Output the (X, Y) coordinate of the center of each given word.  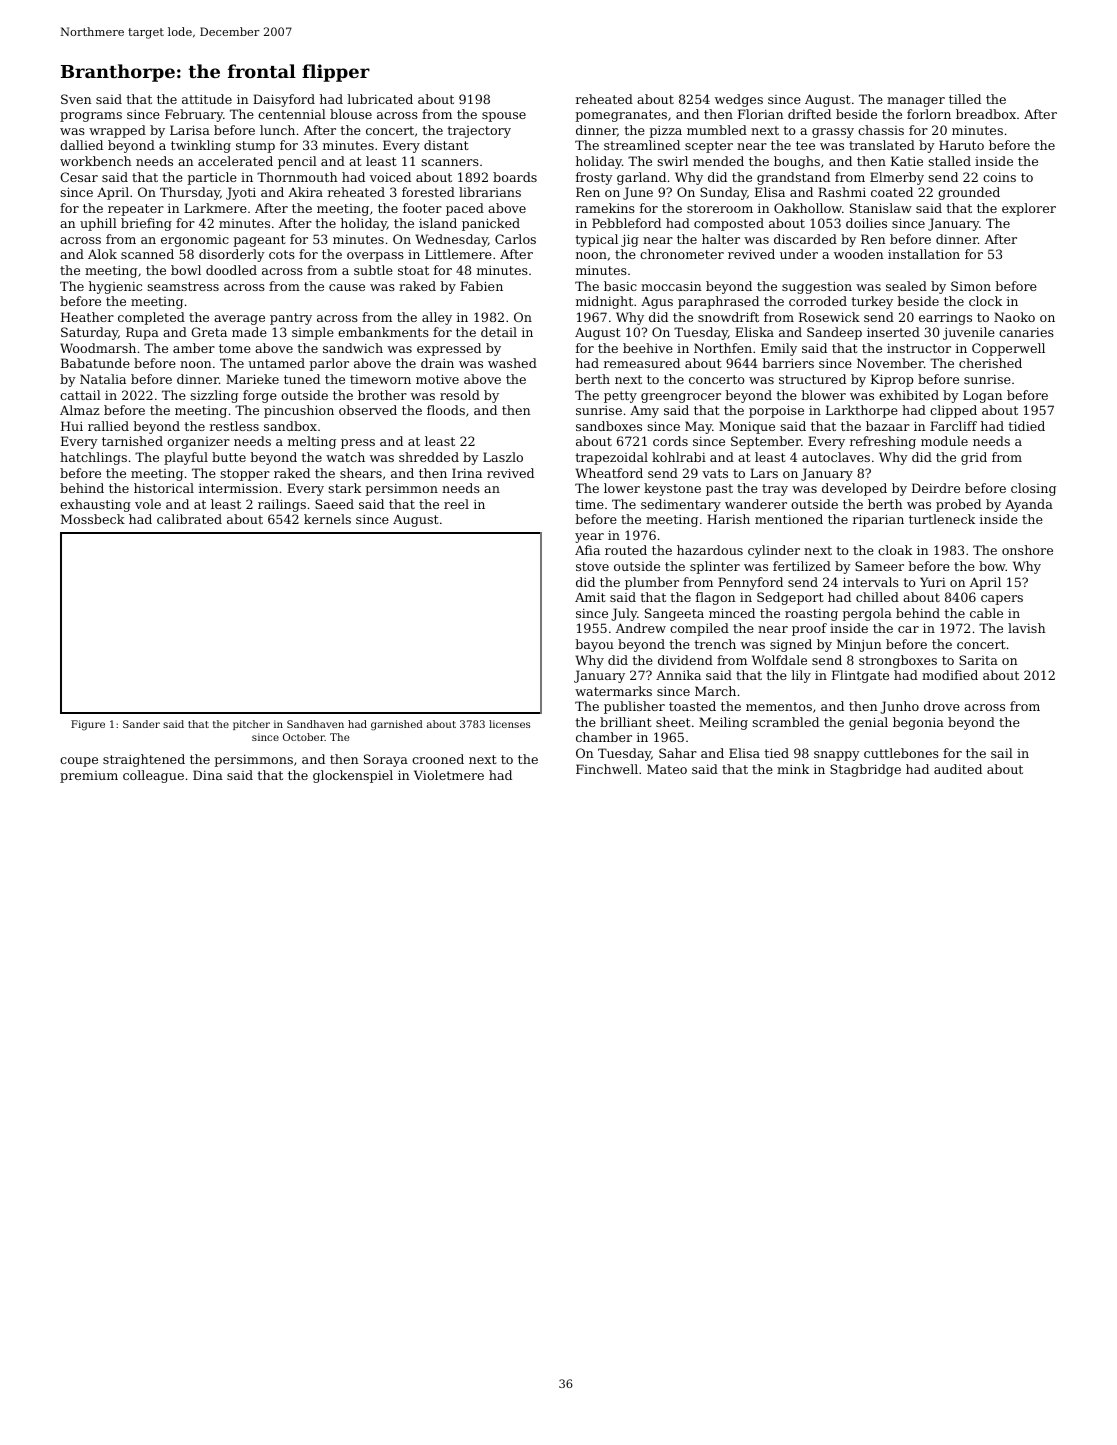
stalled (949, 161)
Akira (305, 192)
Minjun (859, 645)
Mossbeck (93, 519)
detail (499, 332)
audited (958, 769)
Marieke (252, 379)
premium (89, 777)
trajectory (479, 132)
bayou (595, 645)
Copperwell (1008, 349)
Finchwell (607, 769)
